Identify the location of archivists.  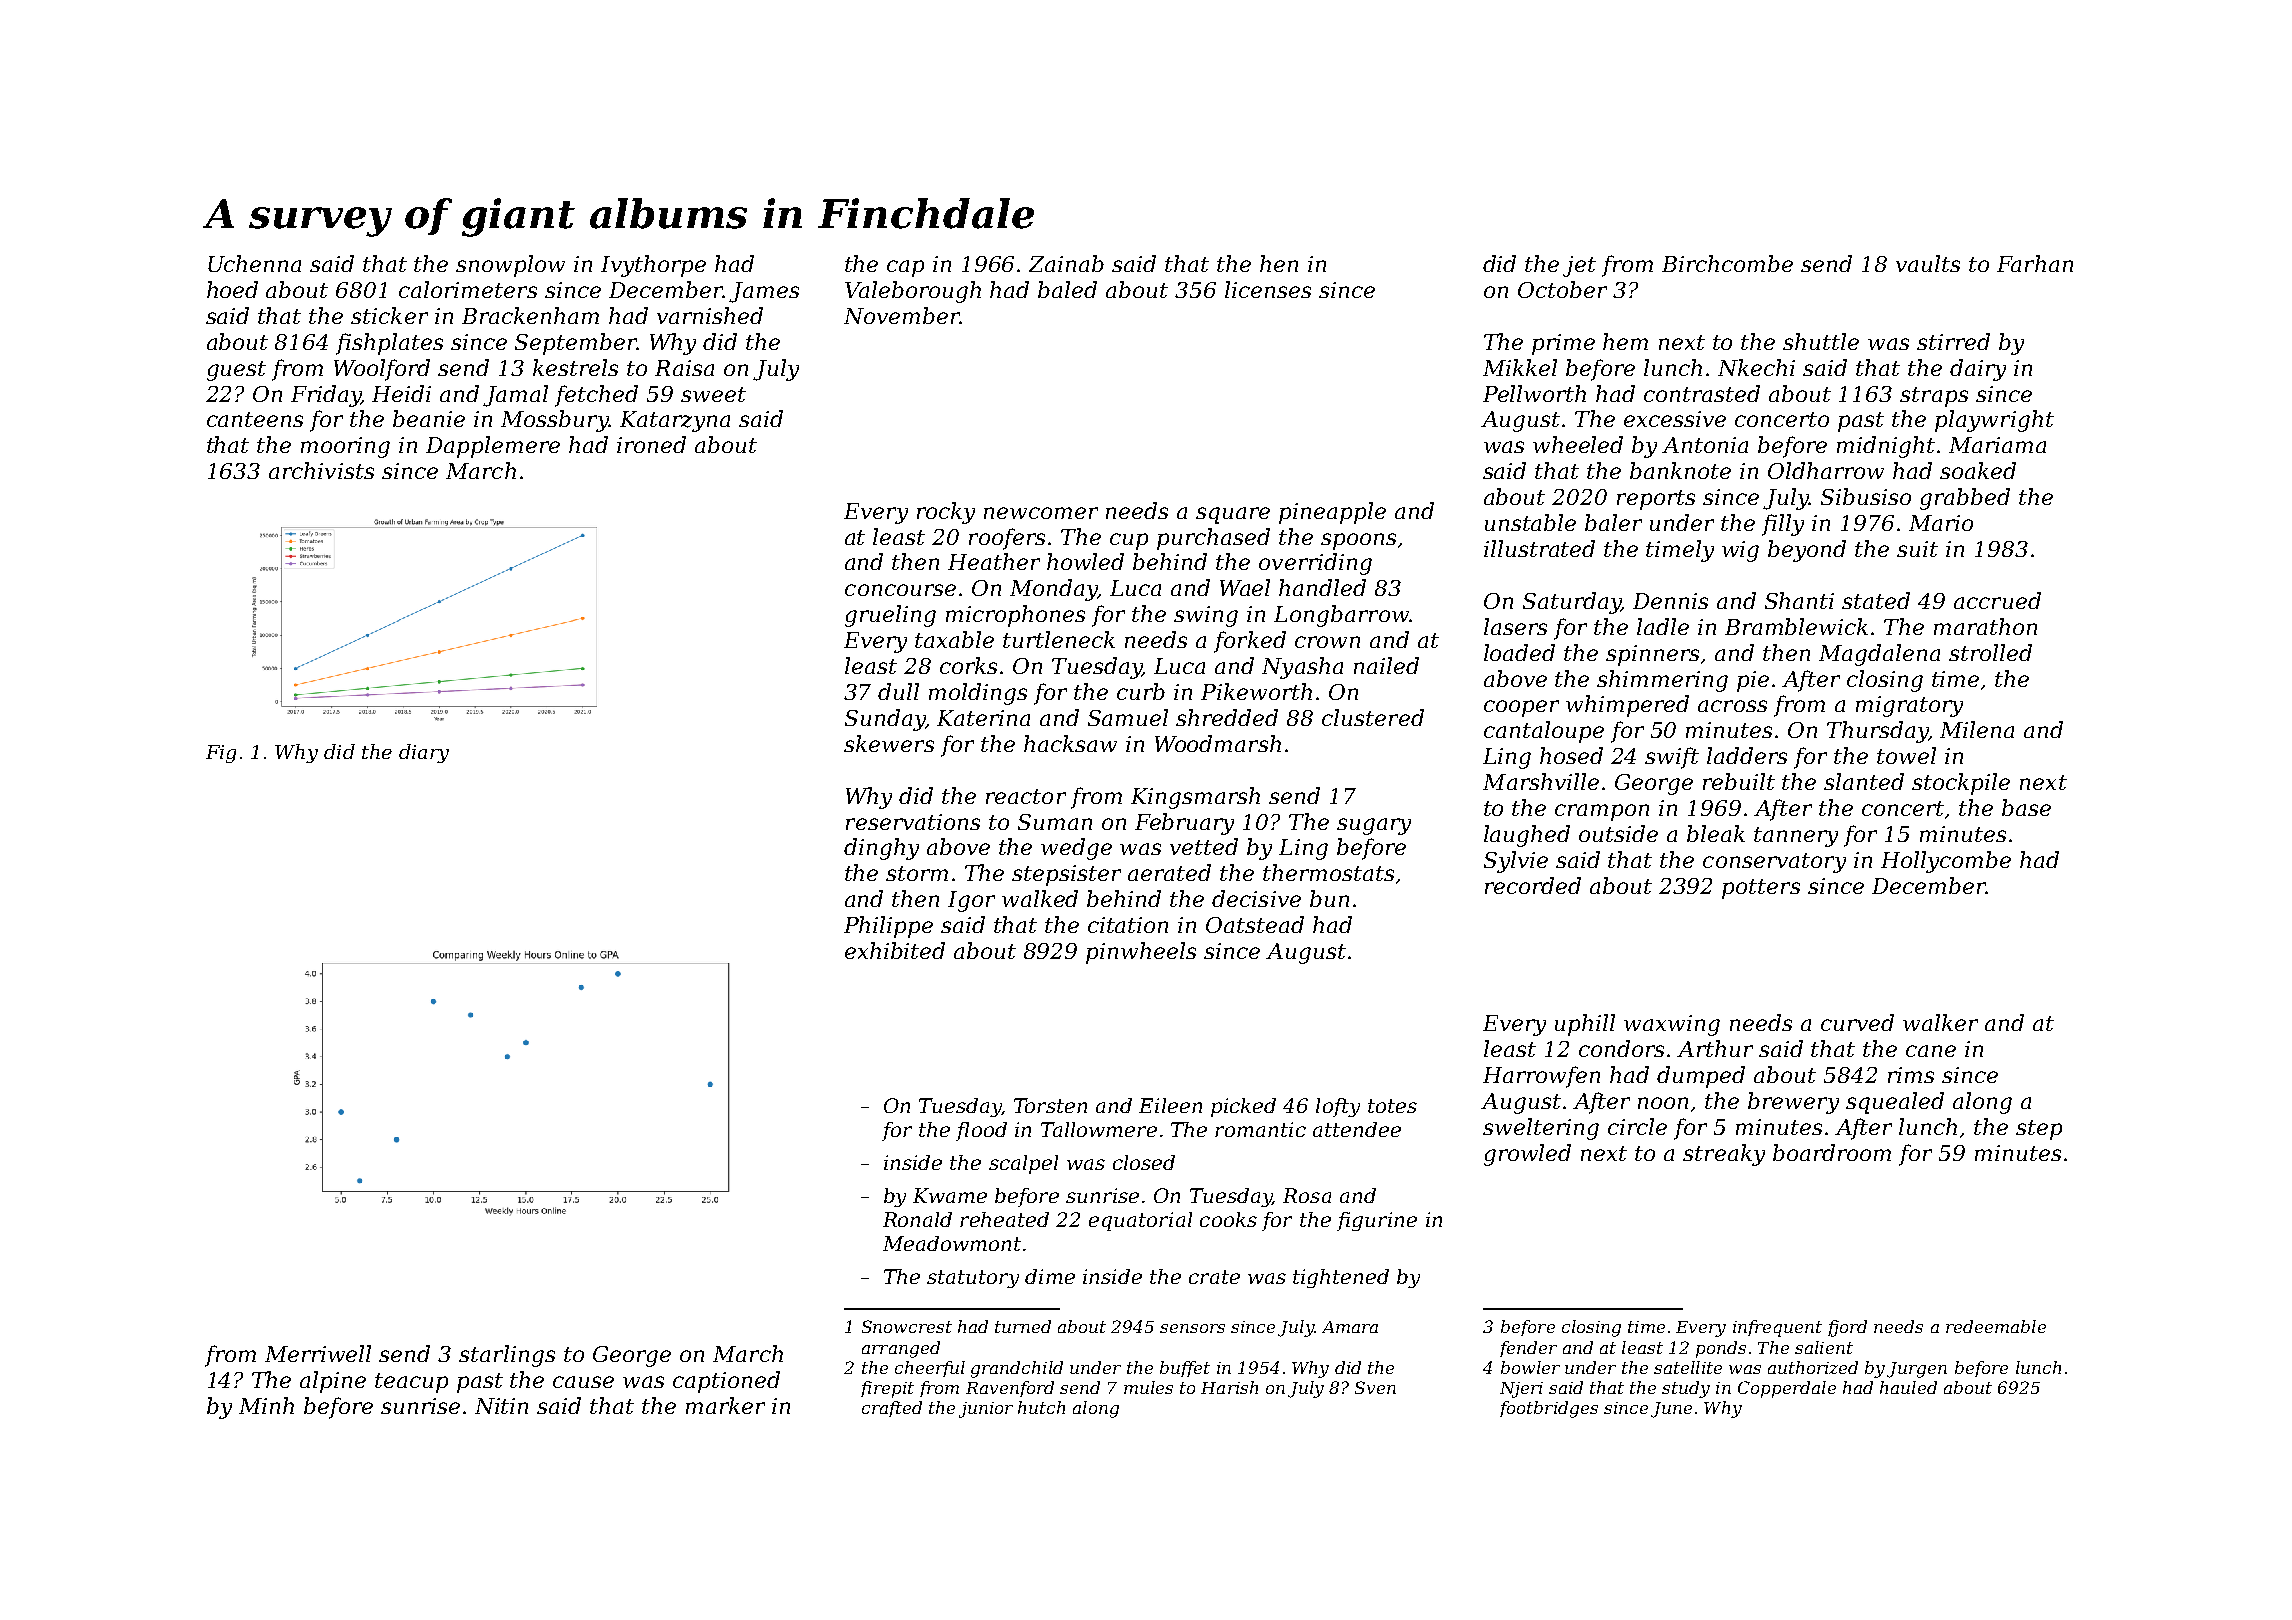
(321, 470).
